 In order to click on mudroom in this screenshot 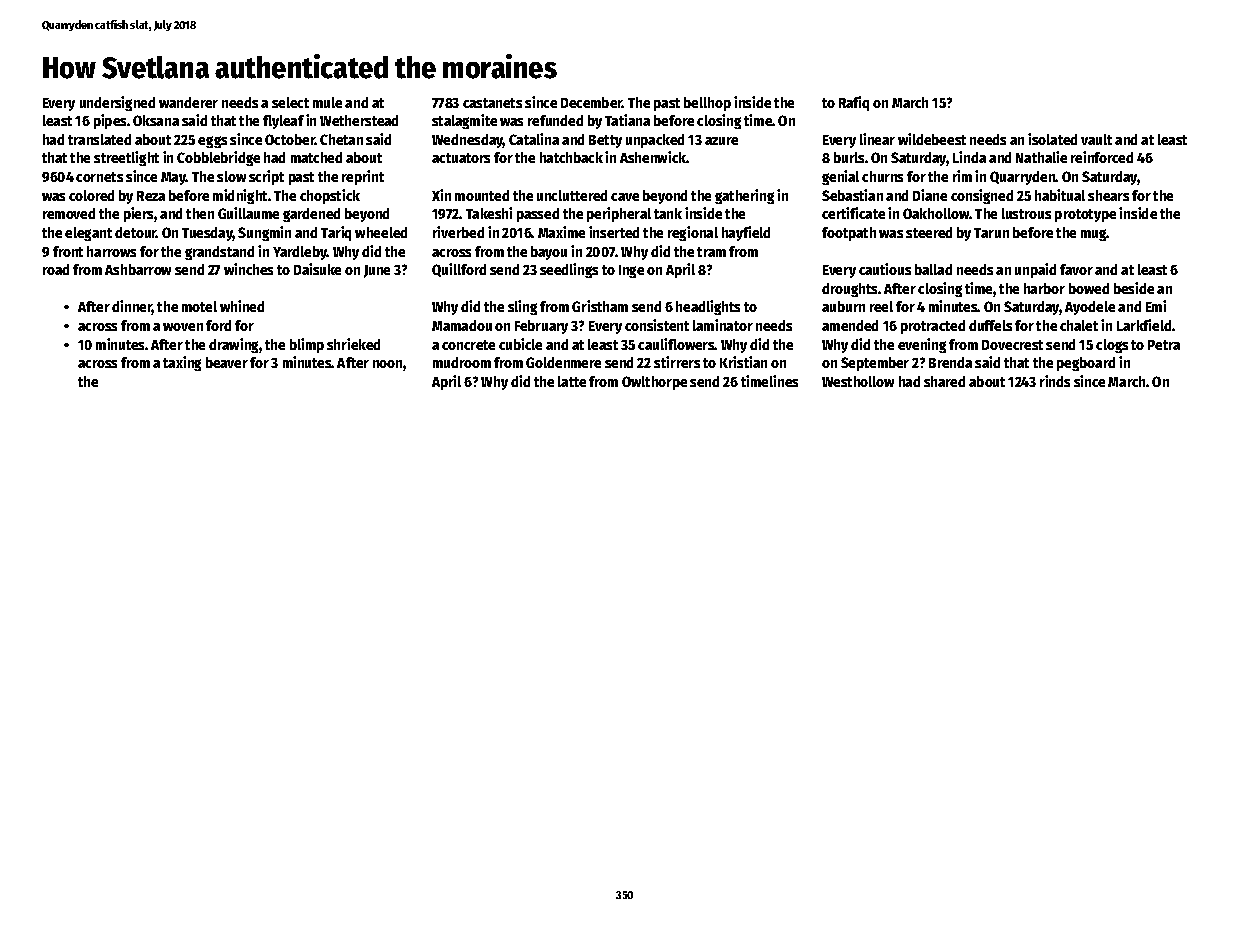, I will do `click(462, 362)`.
